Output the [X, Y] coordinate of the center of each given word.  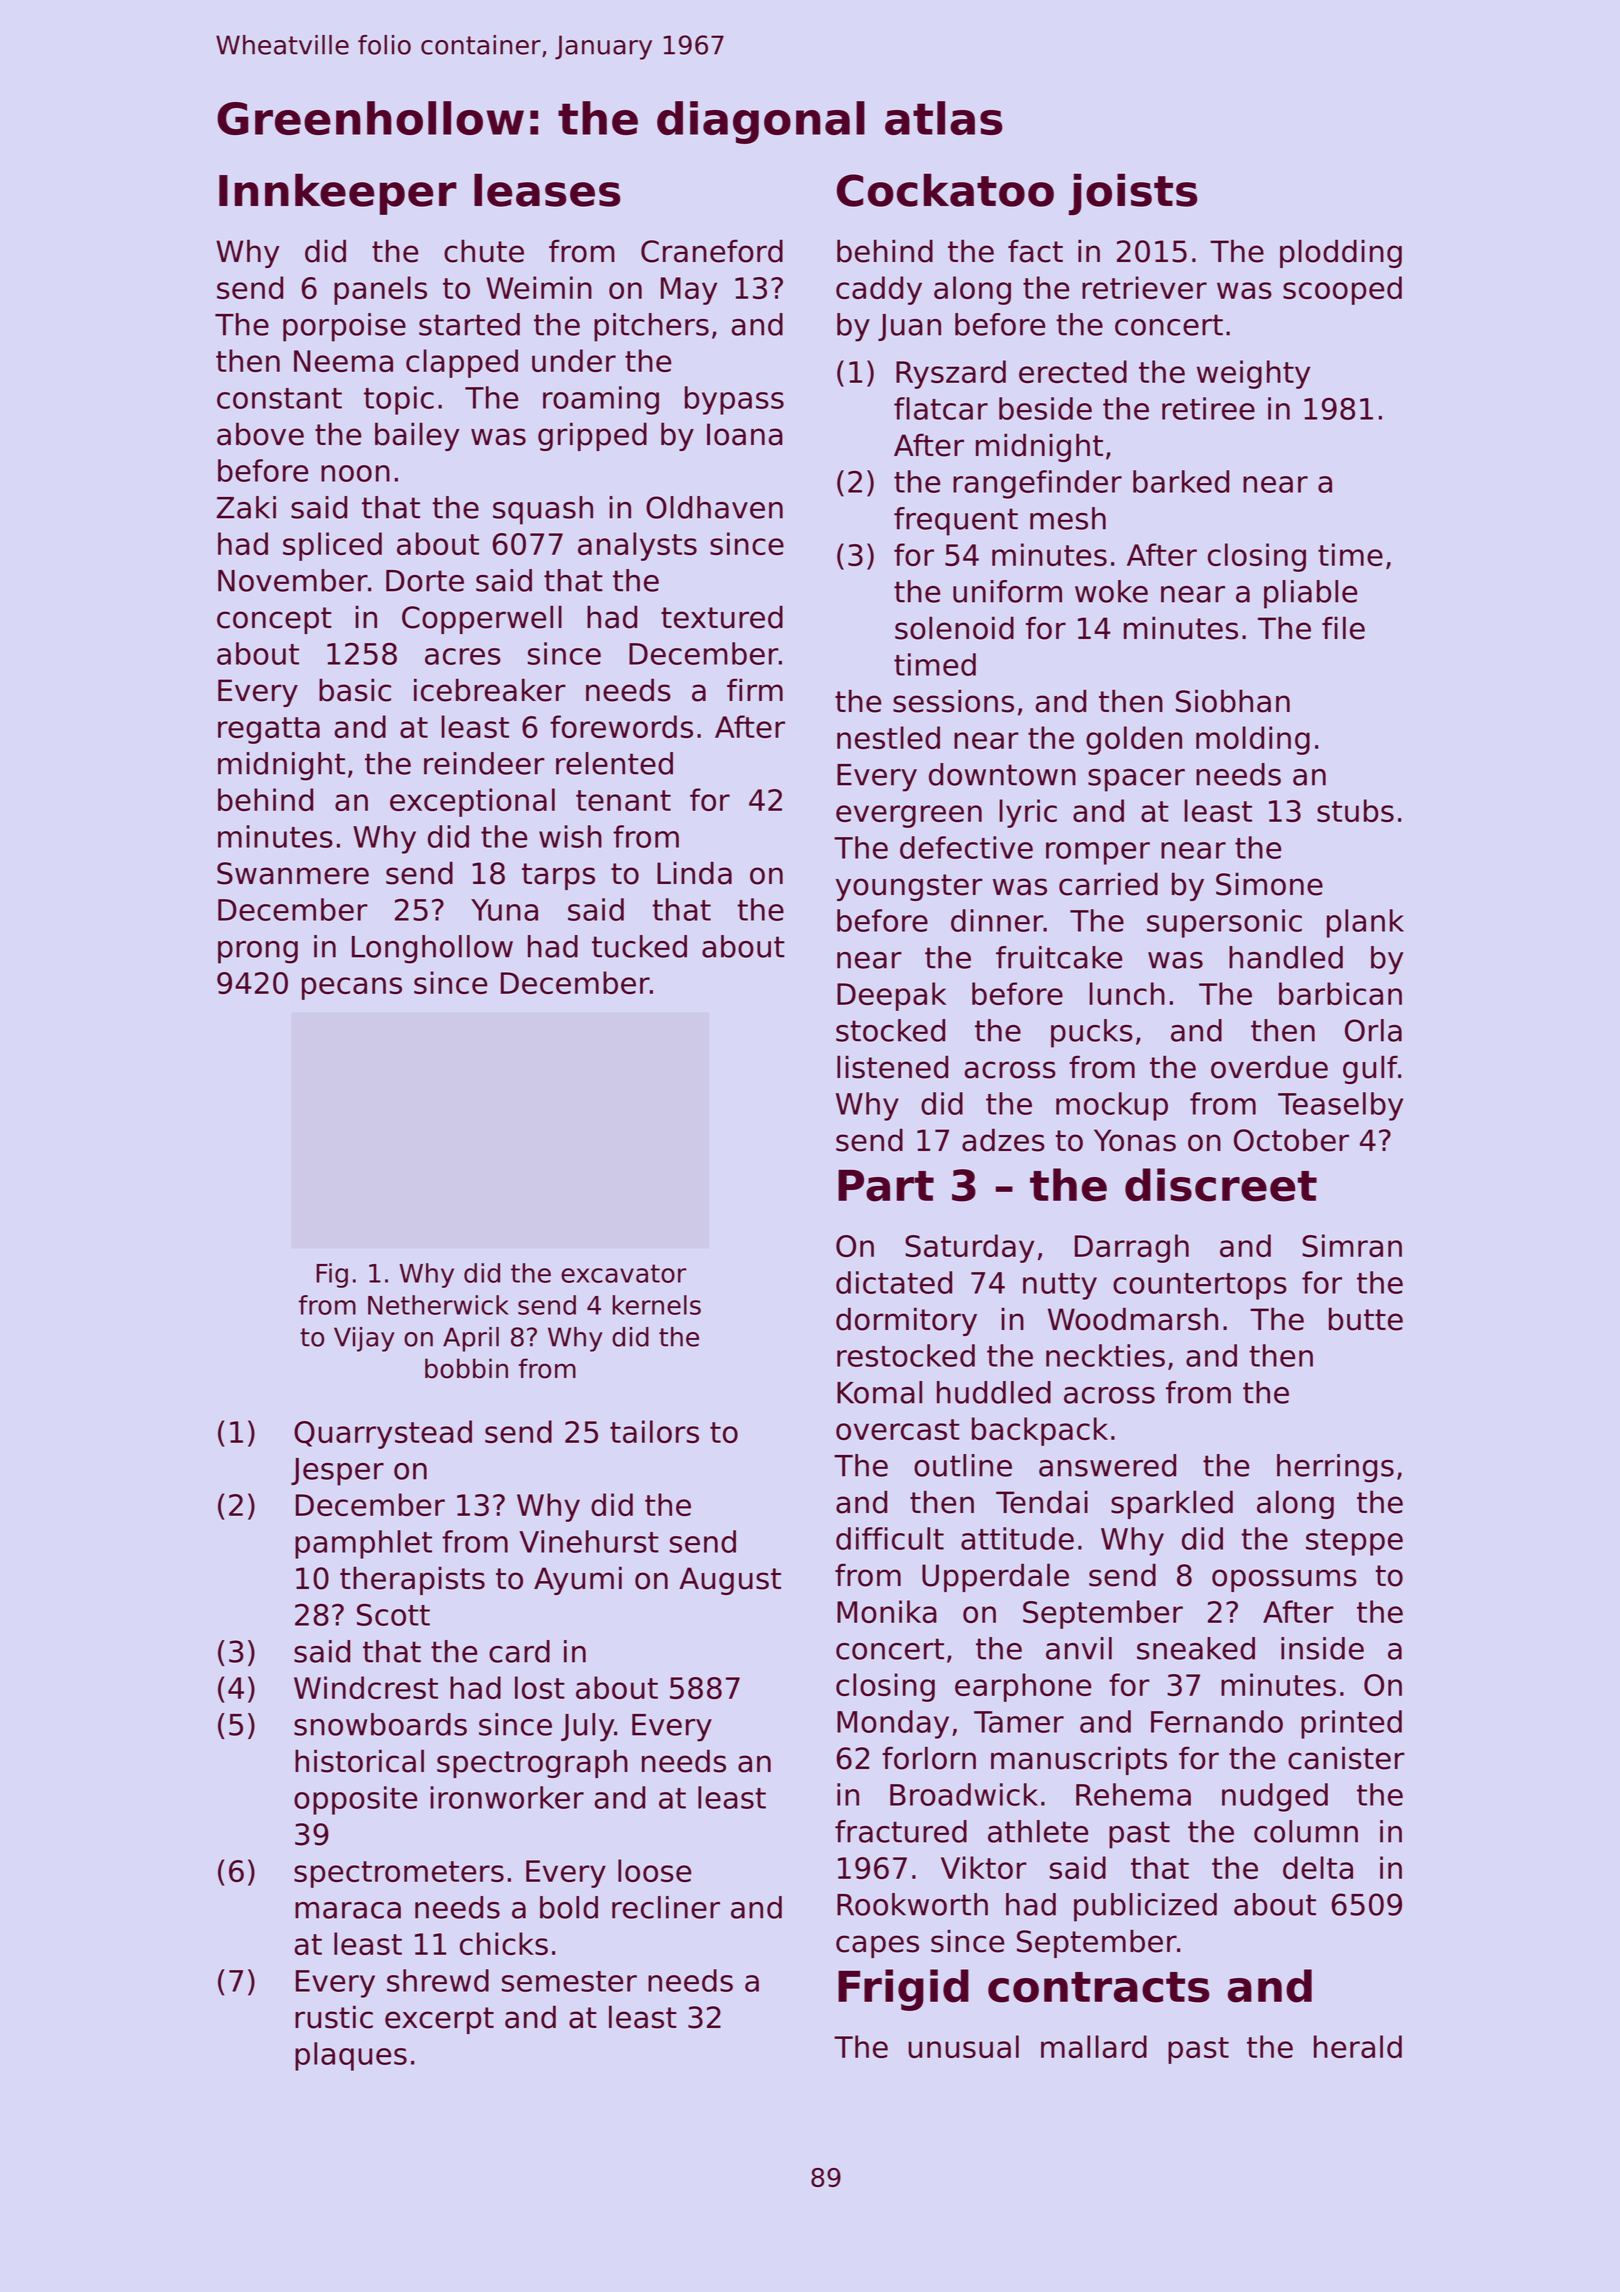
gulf [1370, 1069]
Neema [343, 361]
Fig [332, 1275]
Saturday [969, 1248]
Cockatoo [945, 190]
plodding [1341, 253]
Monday [893, 1724]
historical [359, 1761]
